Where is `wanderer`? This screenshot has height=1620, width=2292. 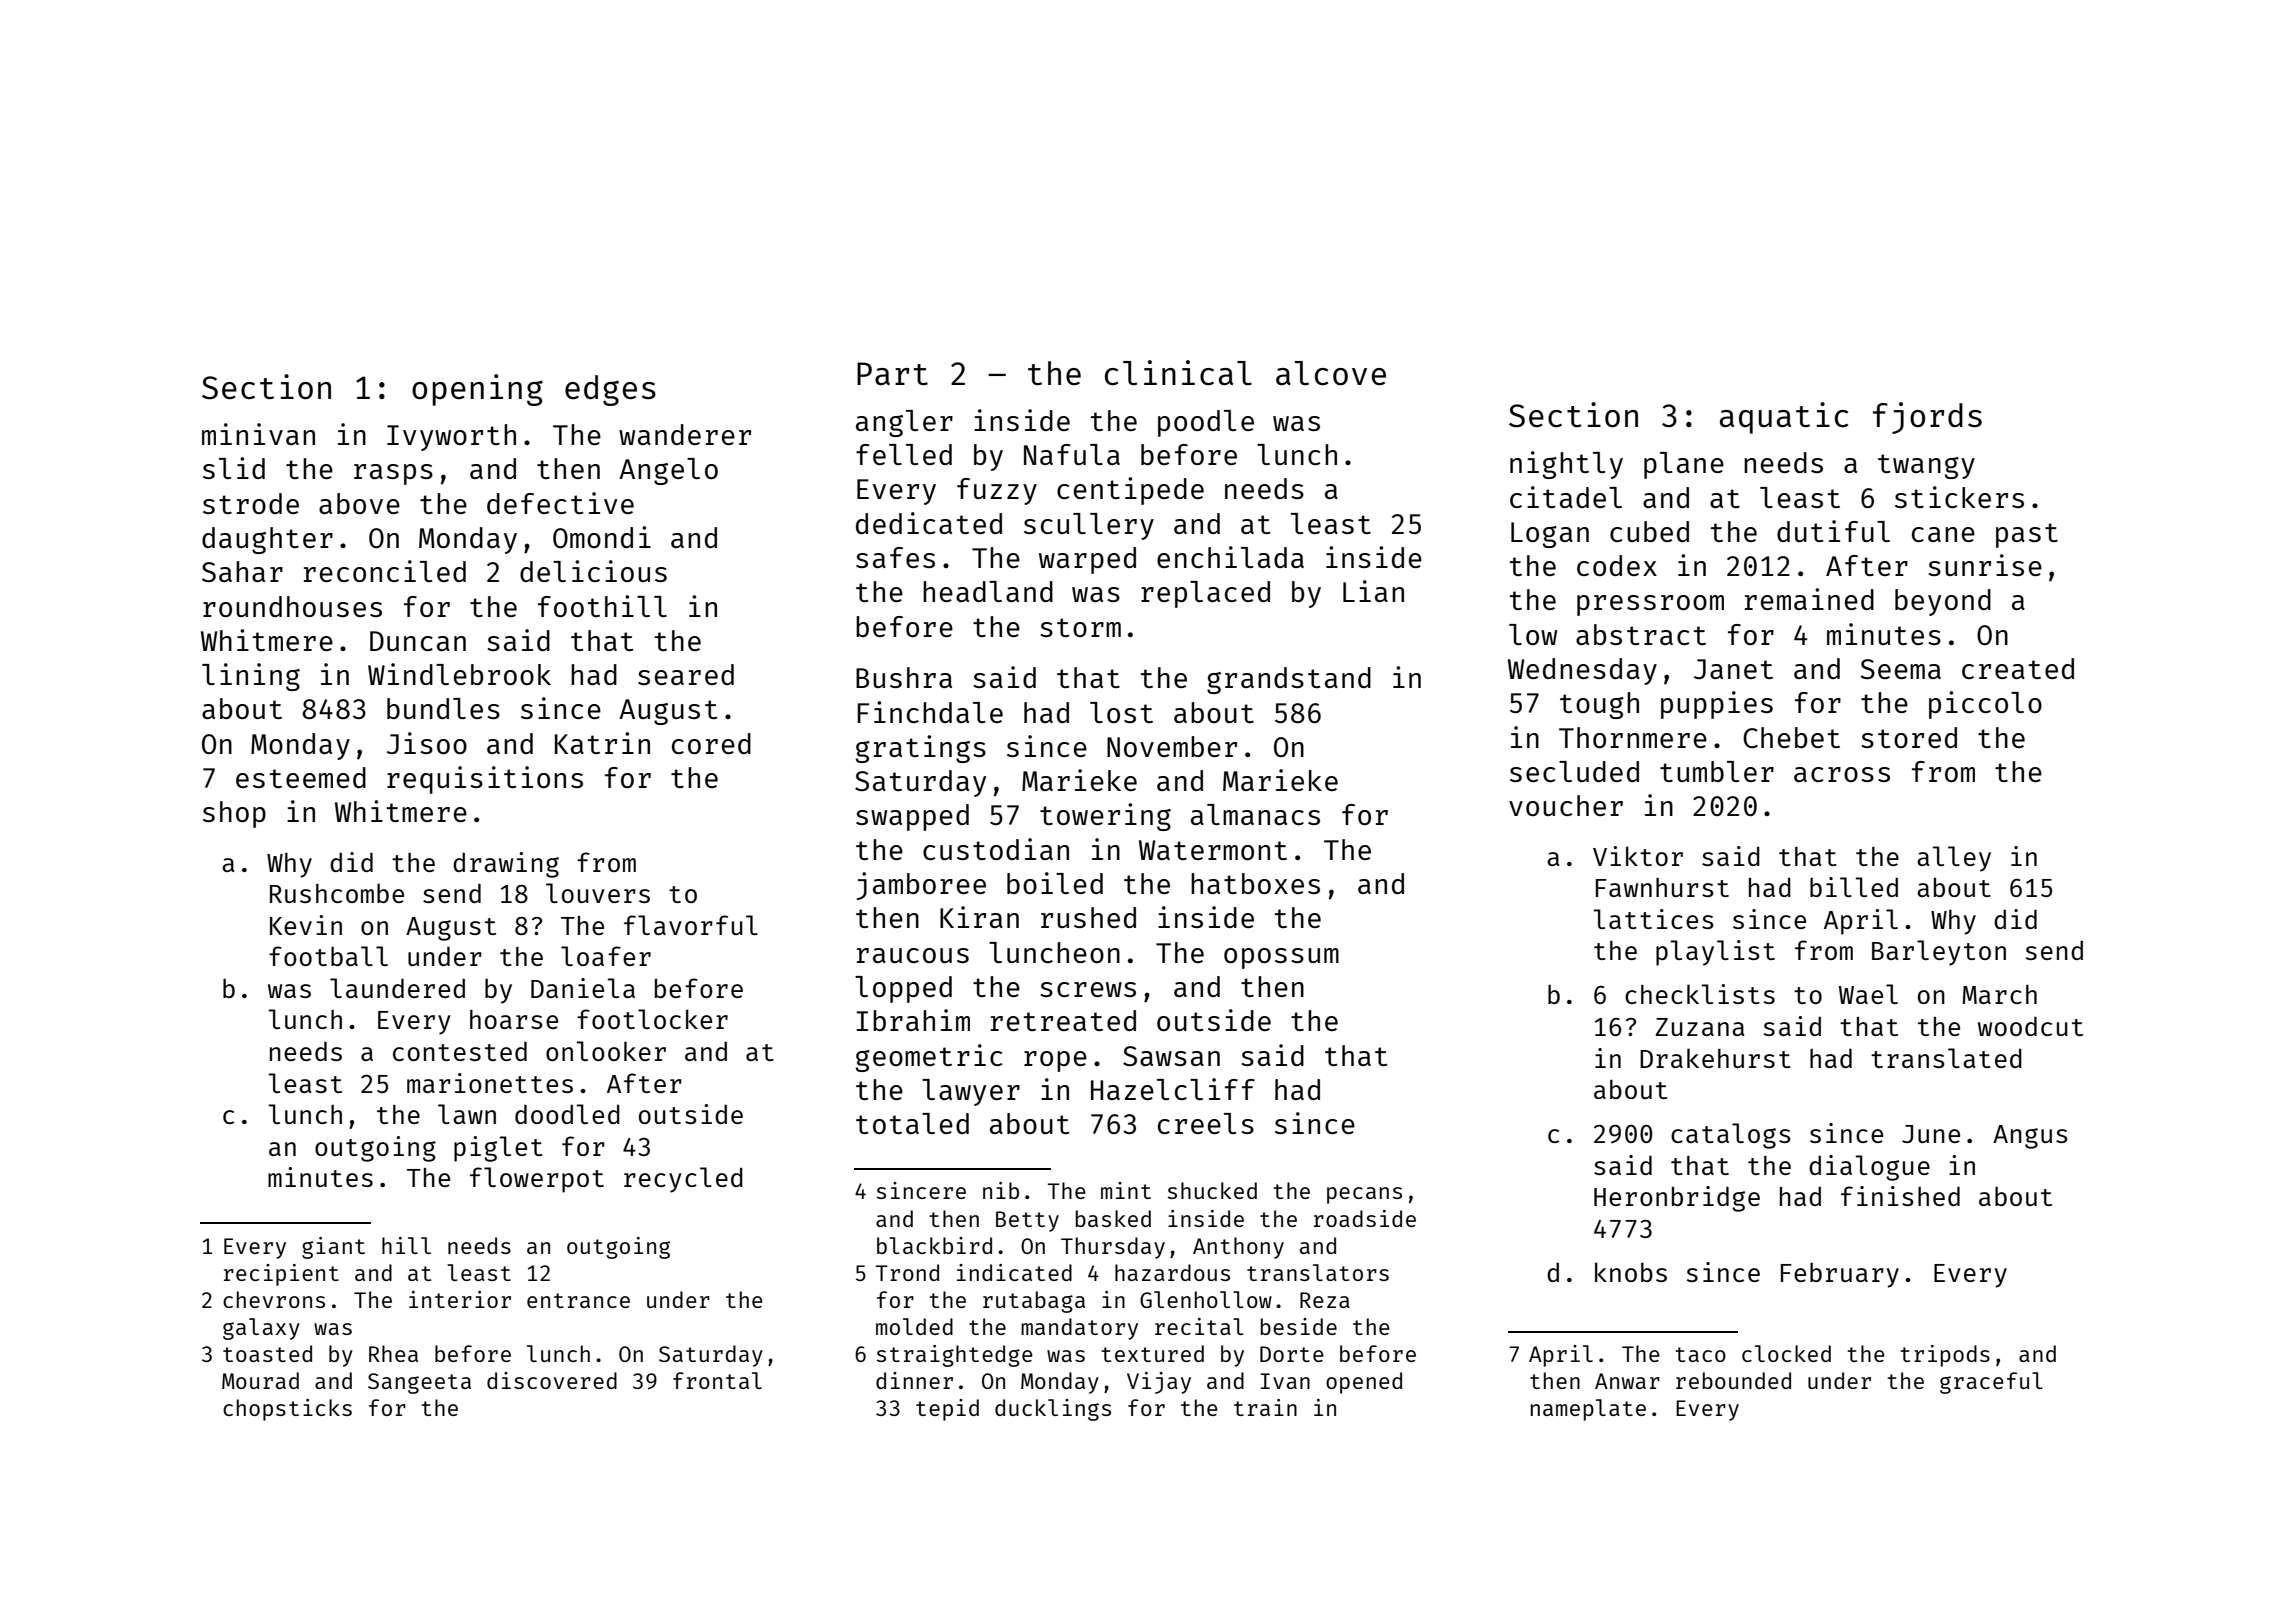
wanderer is located at coordinates (685, 434).
